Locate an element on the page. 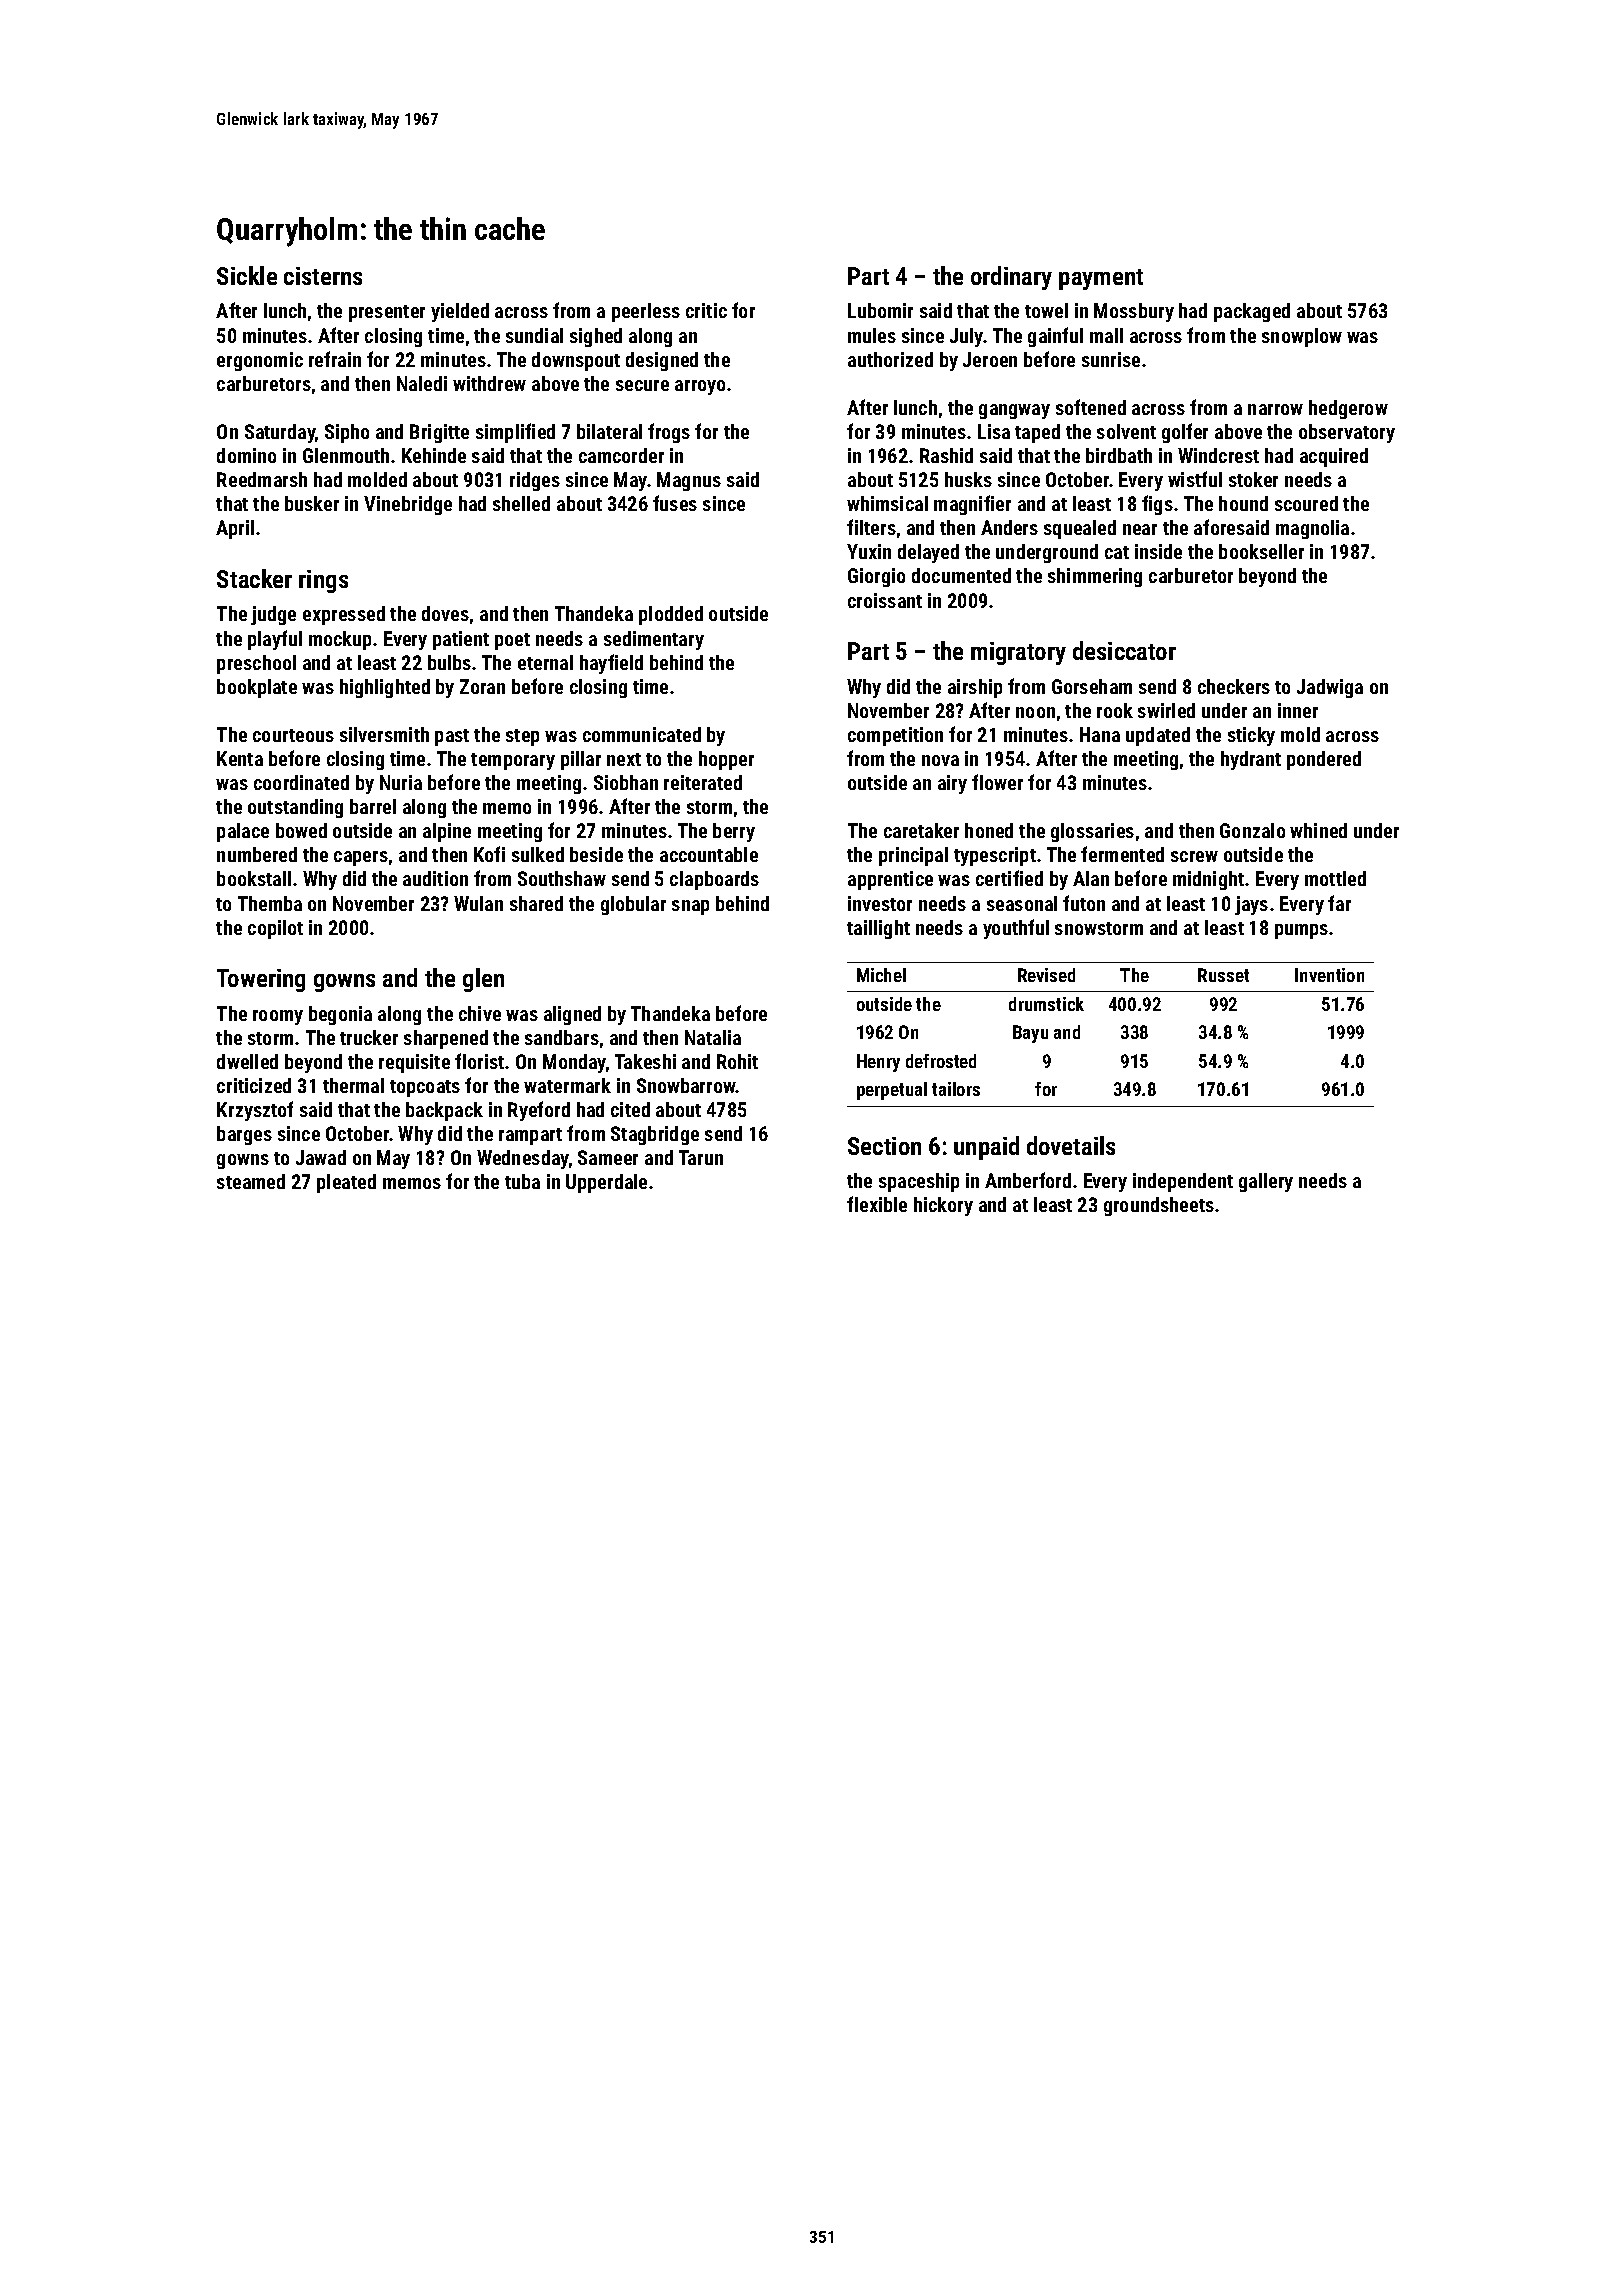 The height and width of the page is (2292, 1620). Kenta is located at coordinates (240, 758).
